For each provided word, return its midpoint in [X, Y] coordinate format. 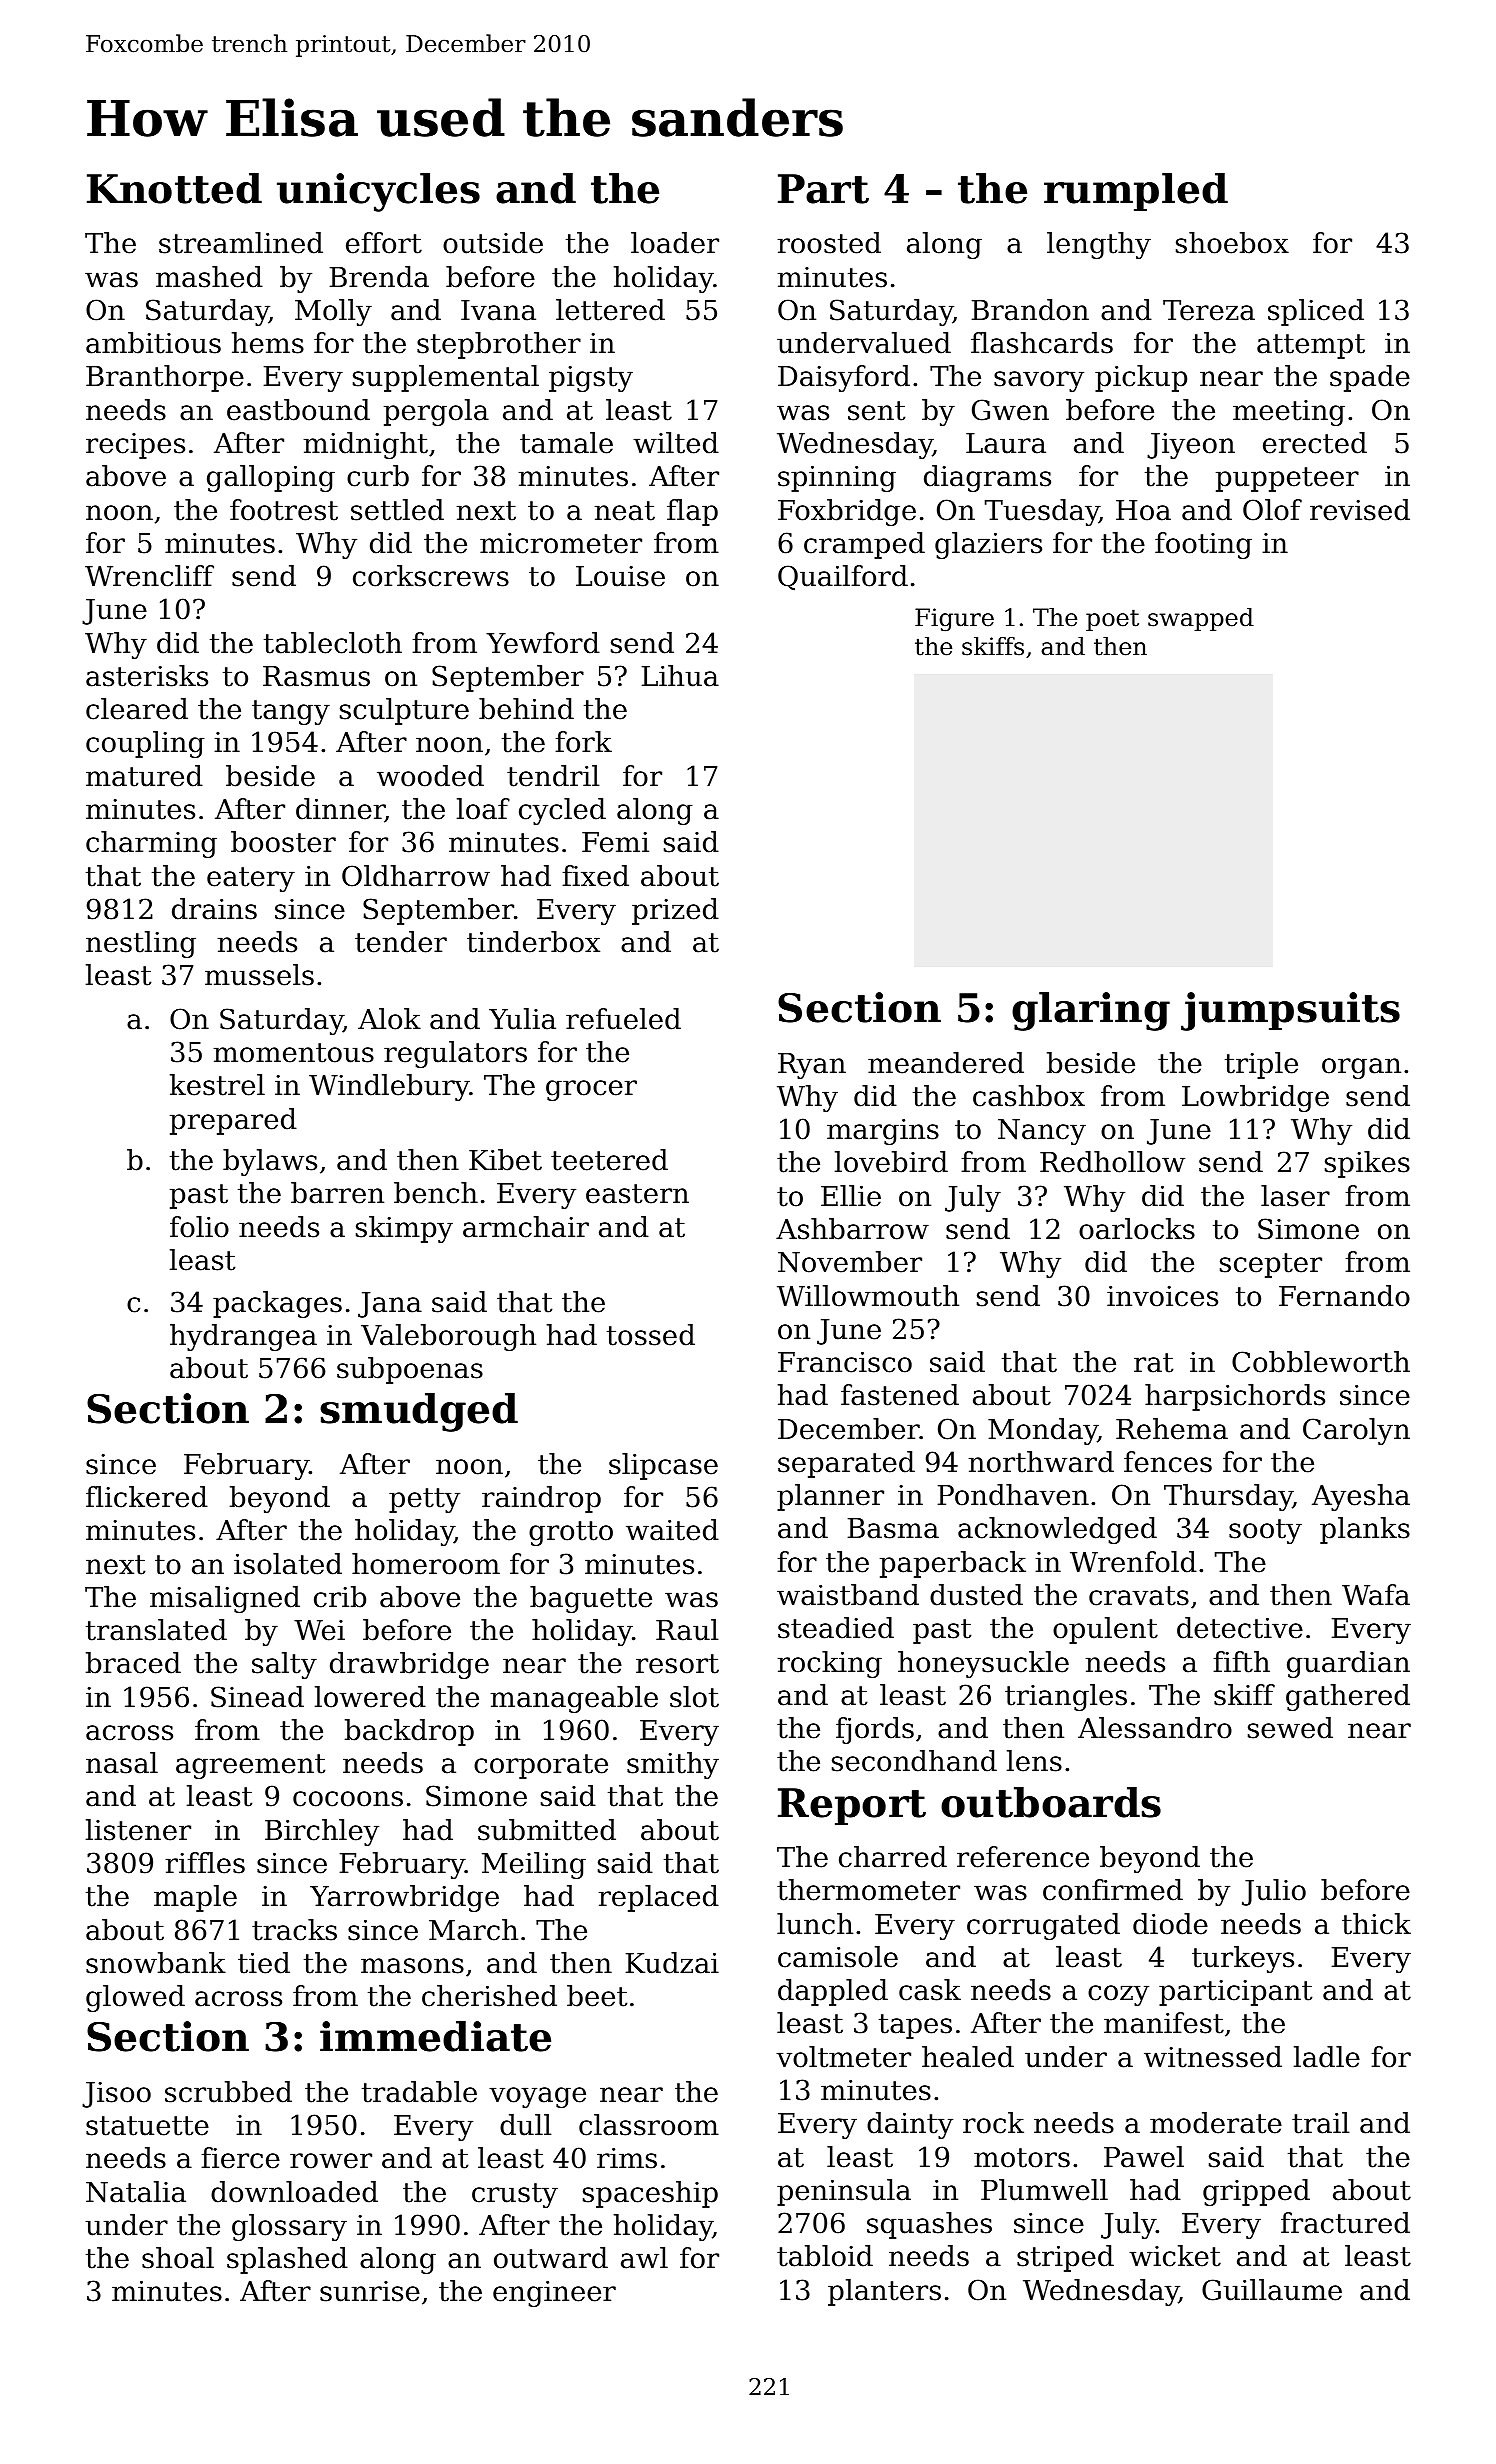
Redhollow [1112, 1162]
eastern [637, 1194]
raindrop [541, 1499]
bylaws [270, 1162]
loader [675, 243]
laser [1295, 1196]
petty [424, 1500]
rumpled [1136, 192]
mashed [209, 277]
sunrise [370, 2291]
